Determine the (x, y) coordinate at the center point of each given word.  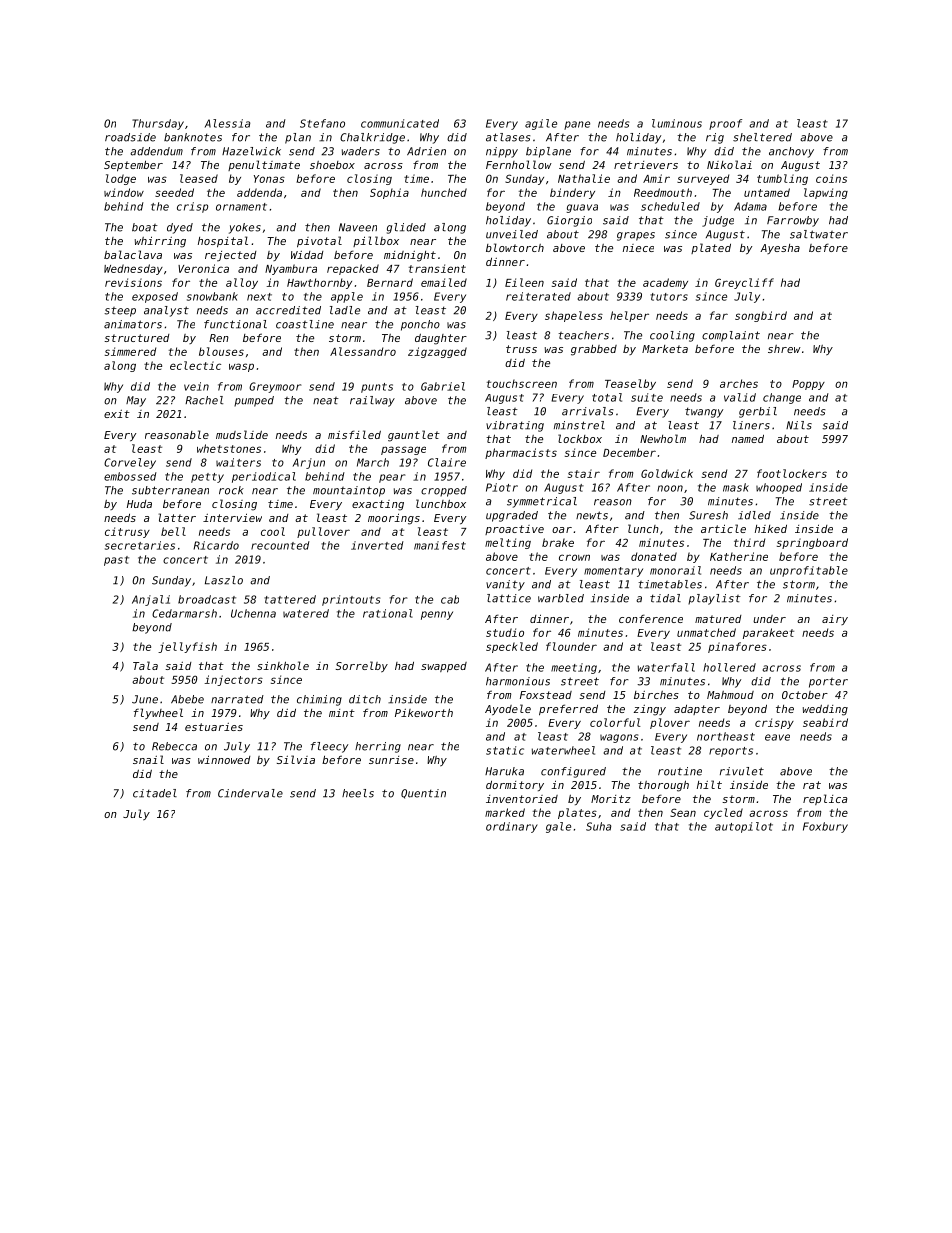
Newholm (663, 438)
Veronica (203, 268)
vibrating (515, 426)
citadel (155, 793)
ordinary (512, 827)
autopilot (744, 827)
